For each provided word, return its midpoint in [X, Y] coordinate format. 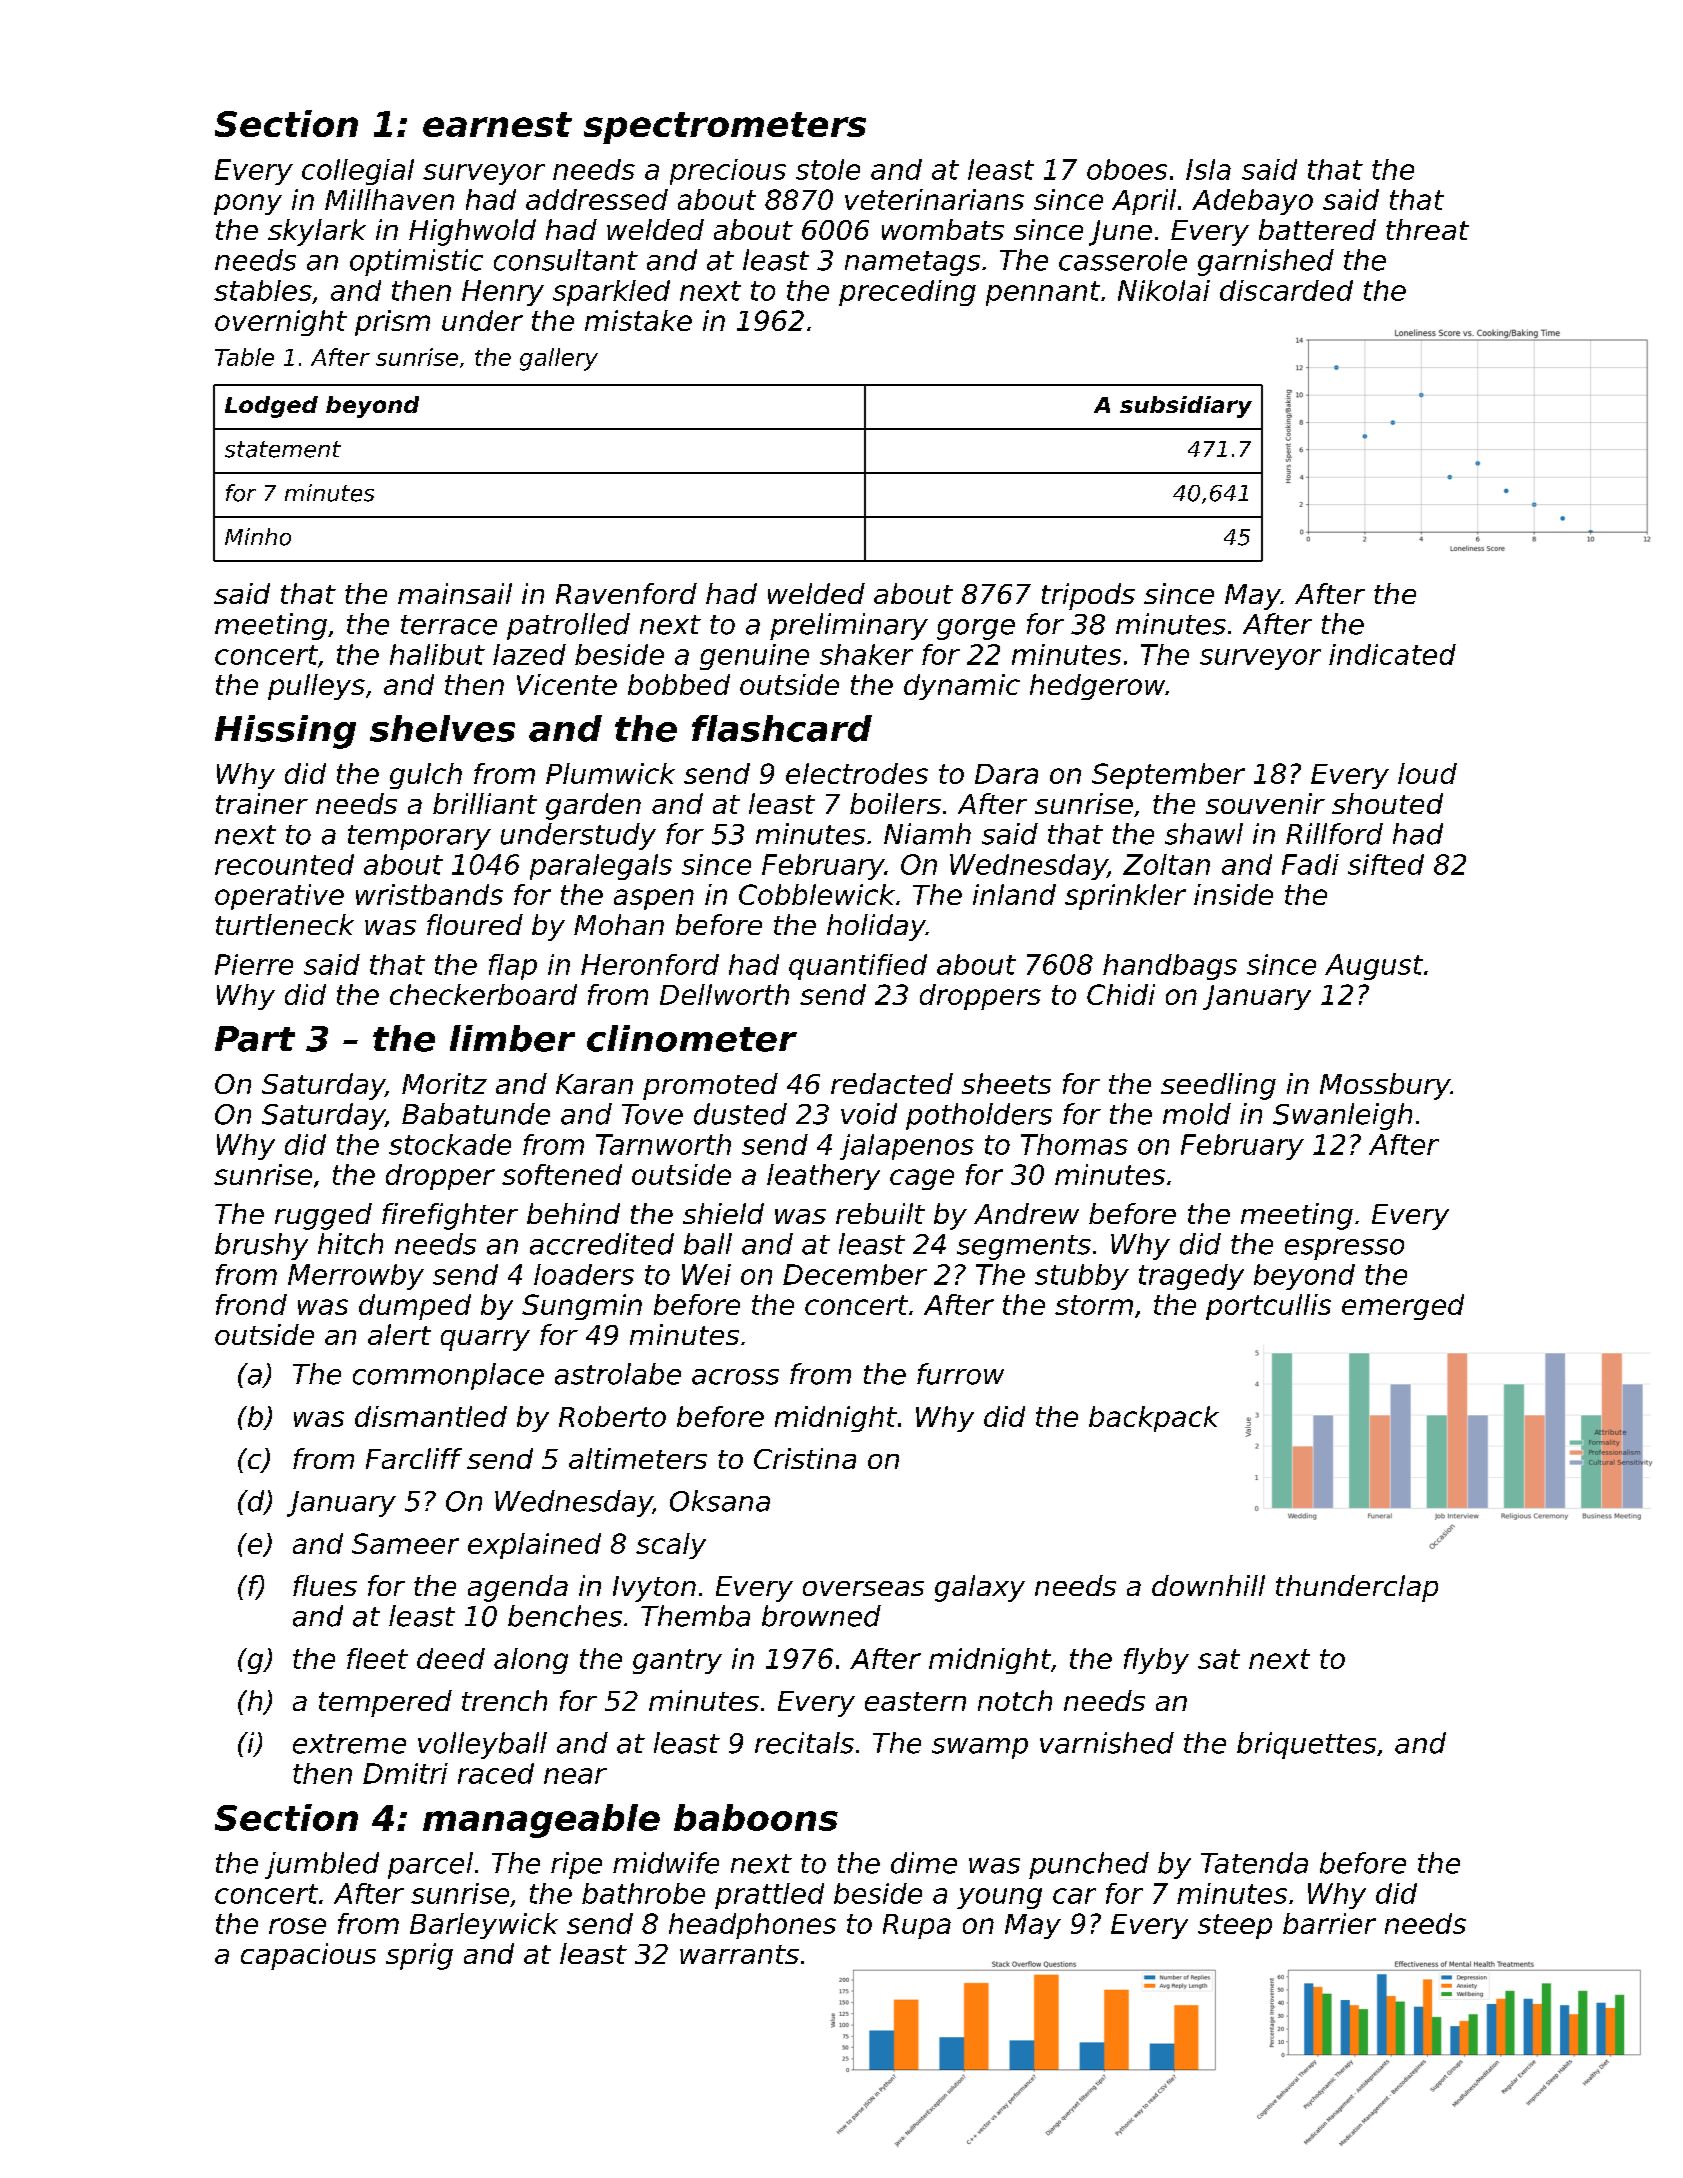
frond [251, 1304]
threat [1427, 229]
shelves [442, 728]
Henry [503, 293]
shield [723, 1213]
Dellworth [724, 994]
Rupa [917, 1926]
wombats [943, 229]
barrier [1329, 1923]
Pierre [254, 964]
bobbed [679, 684]
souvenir [1265, 803]
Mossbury [1385, 1086]
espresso [1344, 1249]
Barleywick [484, 1926]
